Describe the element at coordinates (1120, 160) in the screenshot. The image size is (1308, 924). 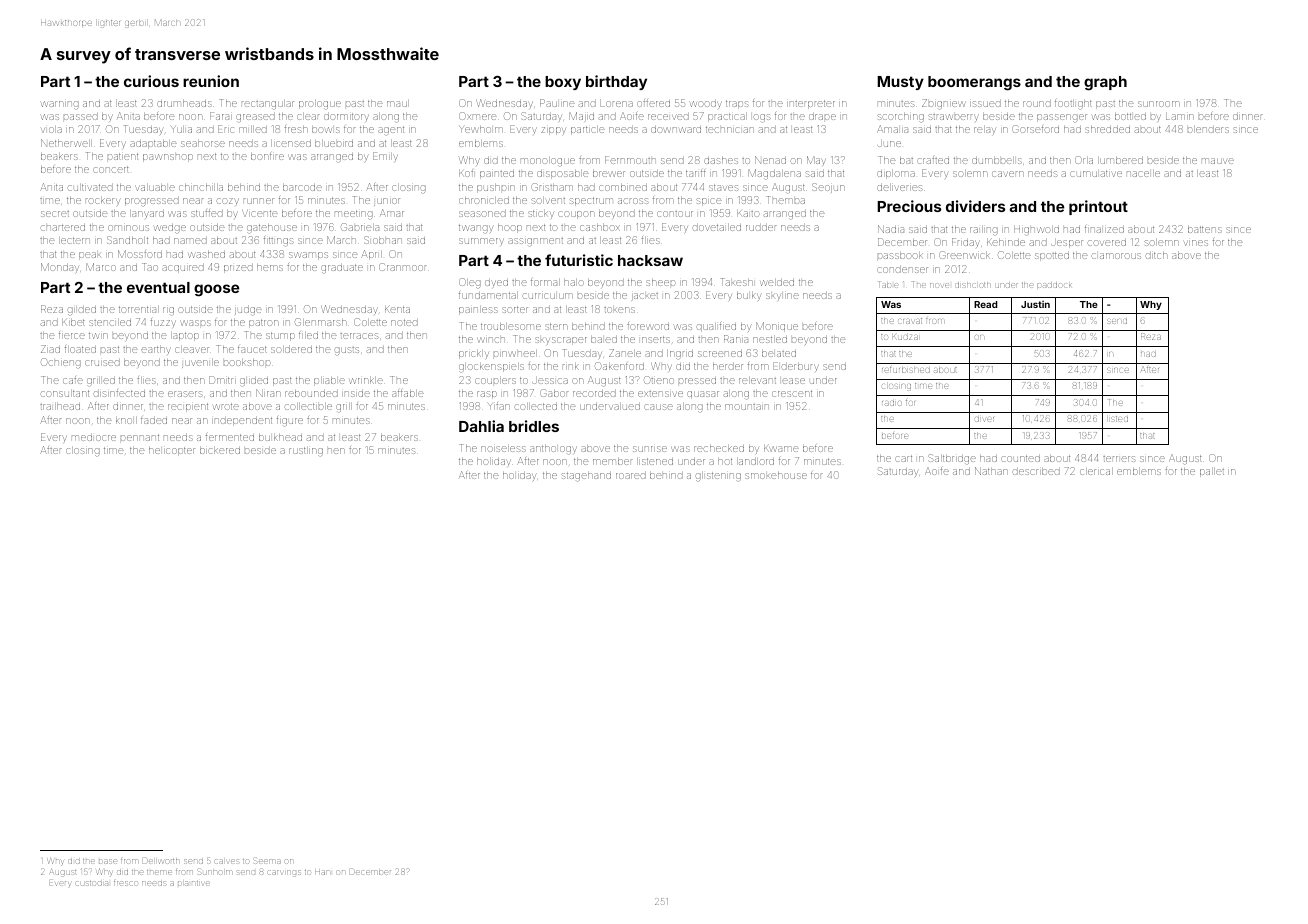
I see `lumbered` at that location.
